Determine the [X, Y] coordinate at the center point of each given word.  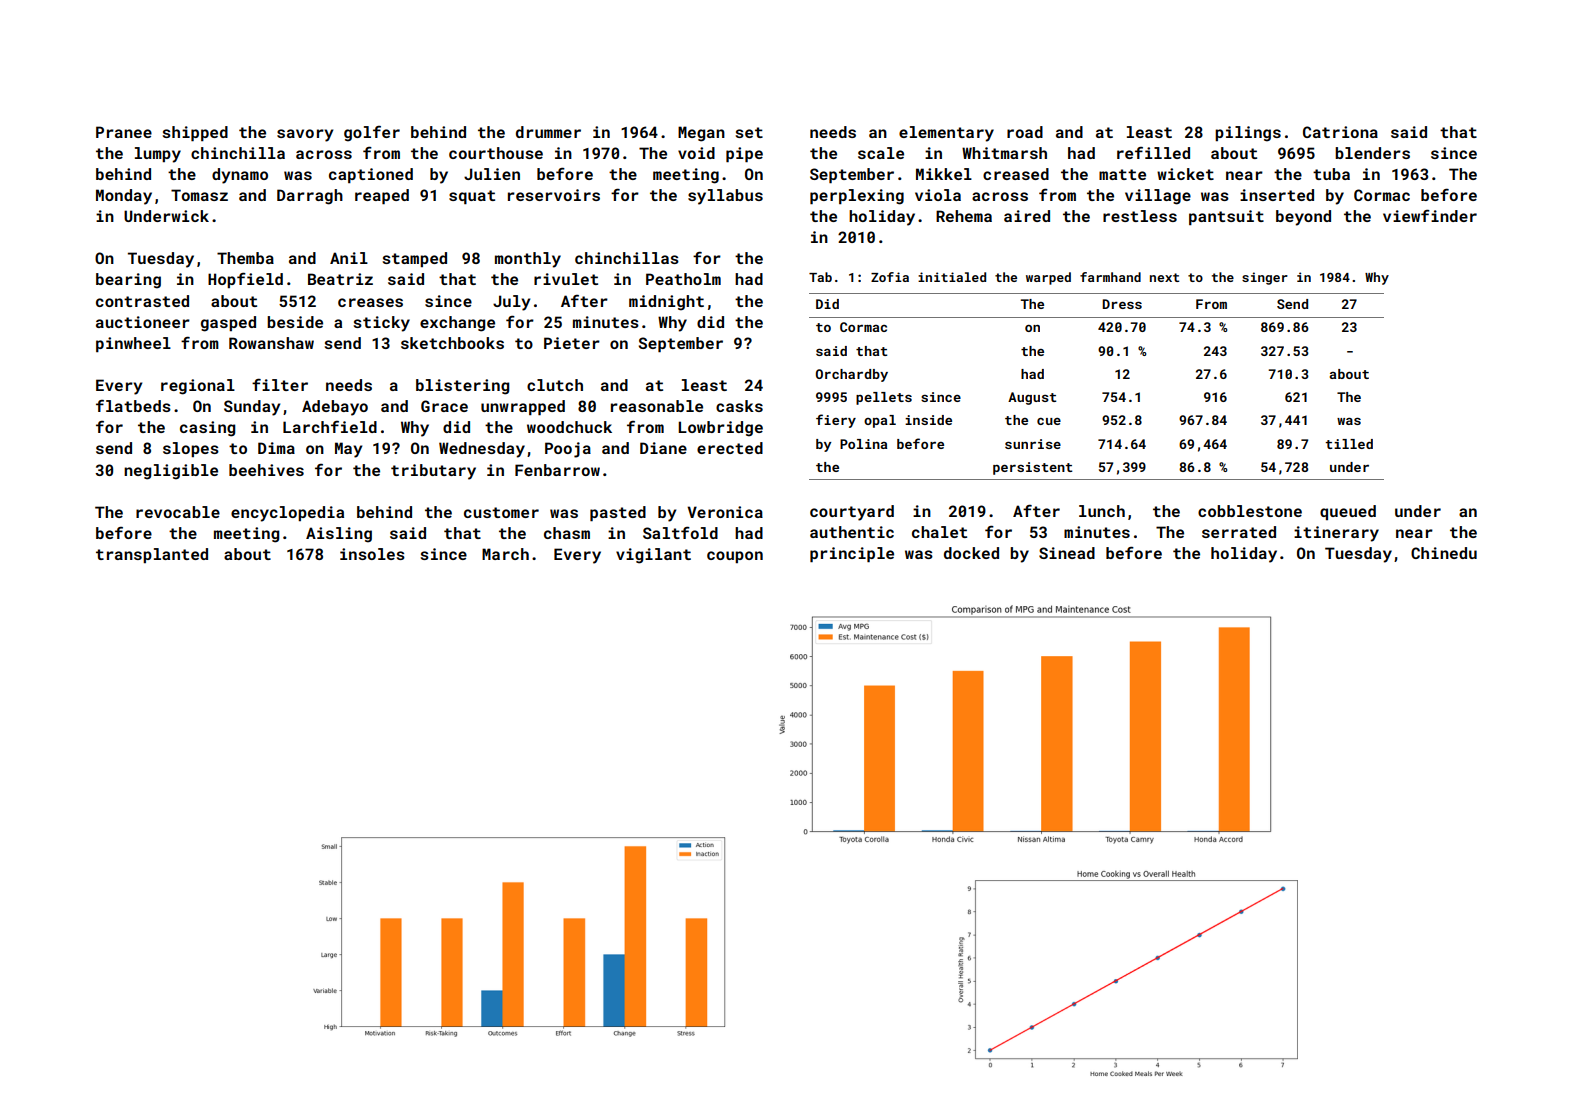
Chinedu [1444, 553]
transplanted [152, 555]
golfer [372, 134]
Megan [701, 134]
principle [852, 554]
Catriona [1340, 132]
